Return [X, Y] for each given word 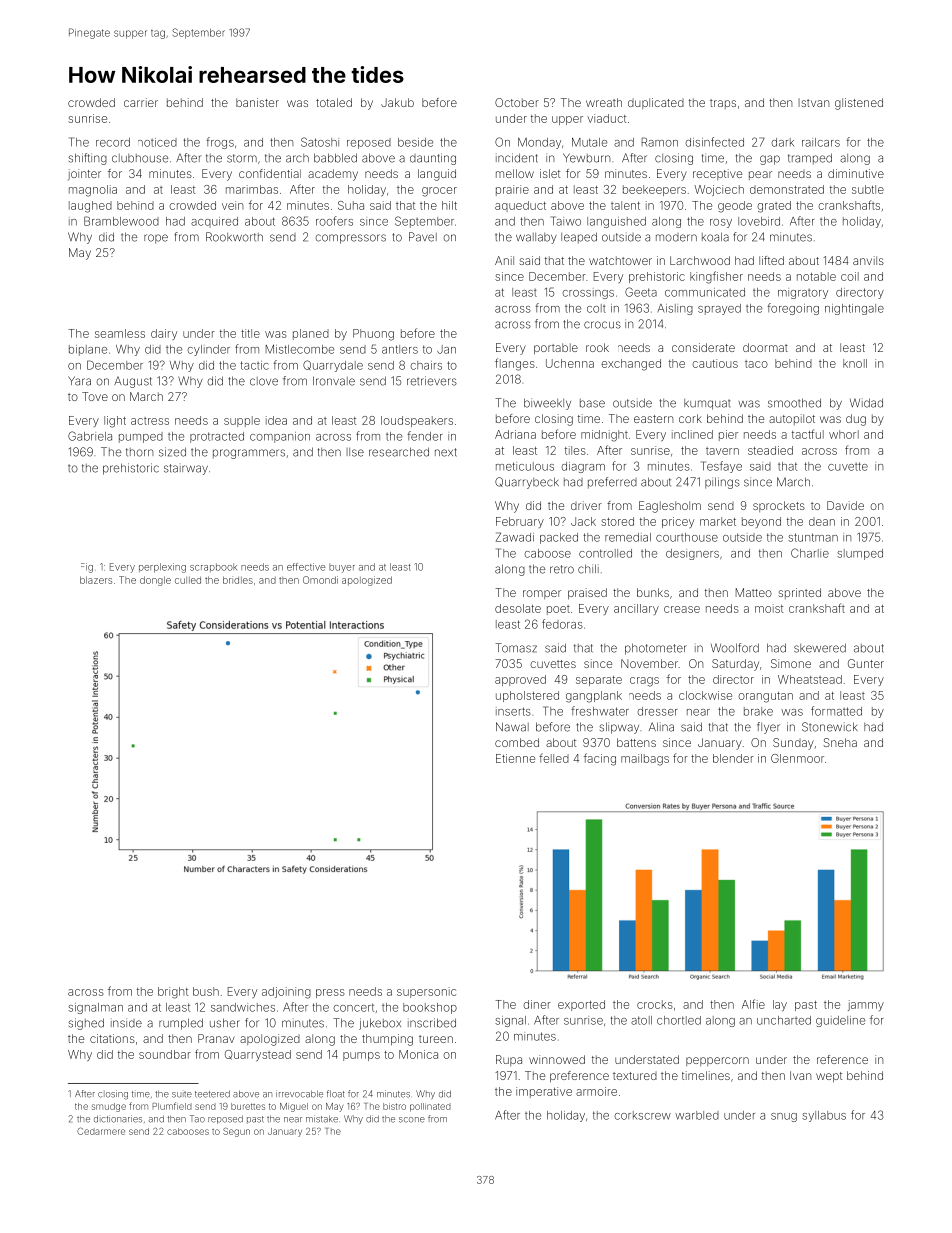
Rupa [509, 1060]
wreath [604, 102]
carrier [141, 102]
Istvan [814, 103]
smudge [109, 1107]
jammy [866, 1005]
